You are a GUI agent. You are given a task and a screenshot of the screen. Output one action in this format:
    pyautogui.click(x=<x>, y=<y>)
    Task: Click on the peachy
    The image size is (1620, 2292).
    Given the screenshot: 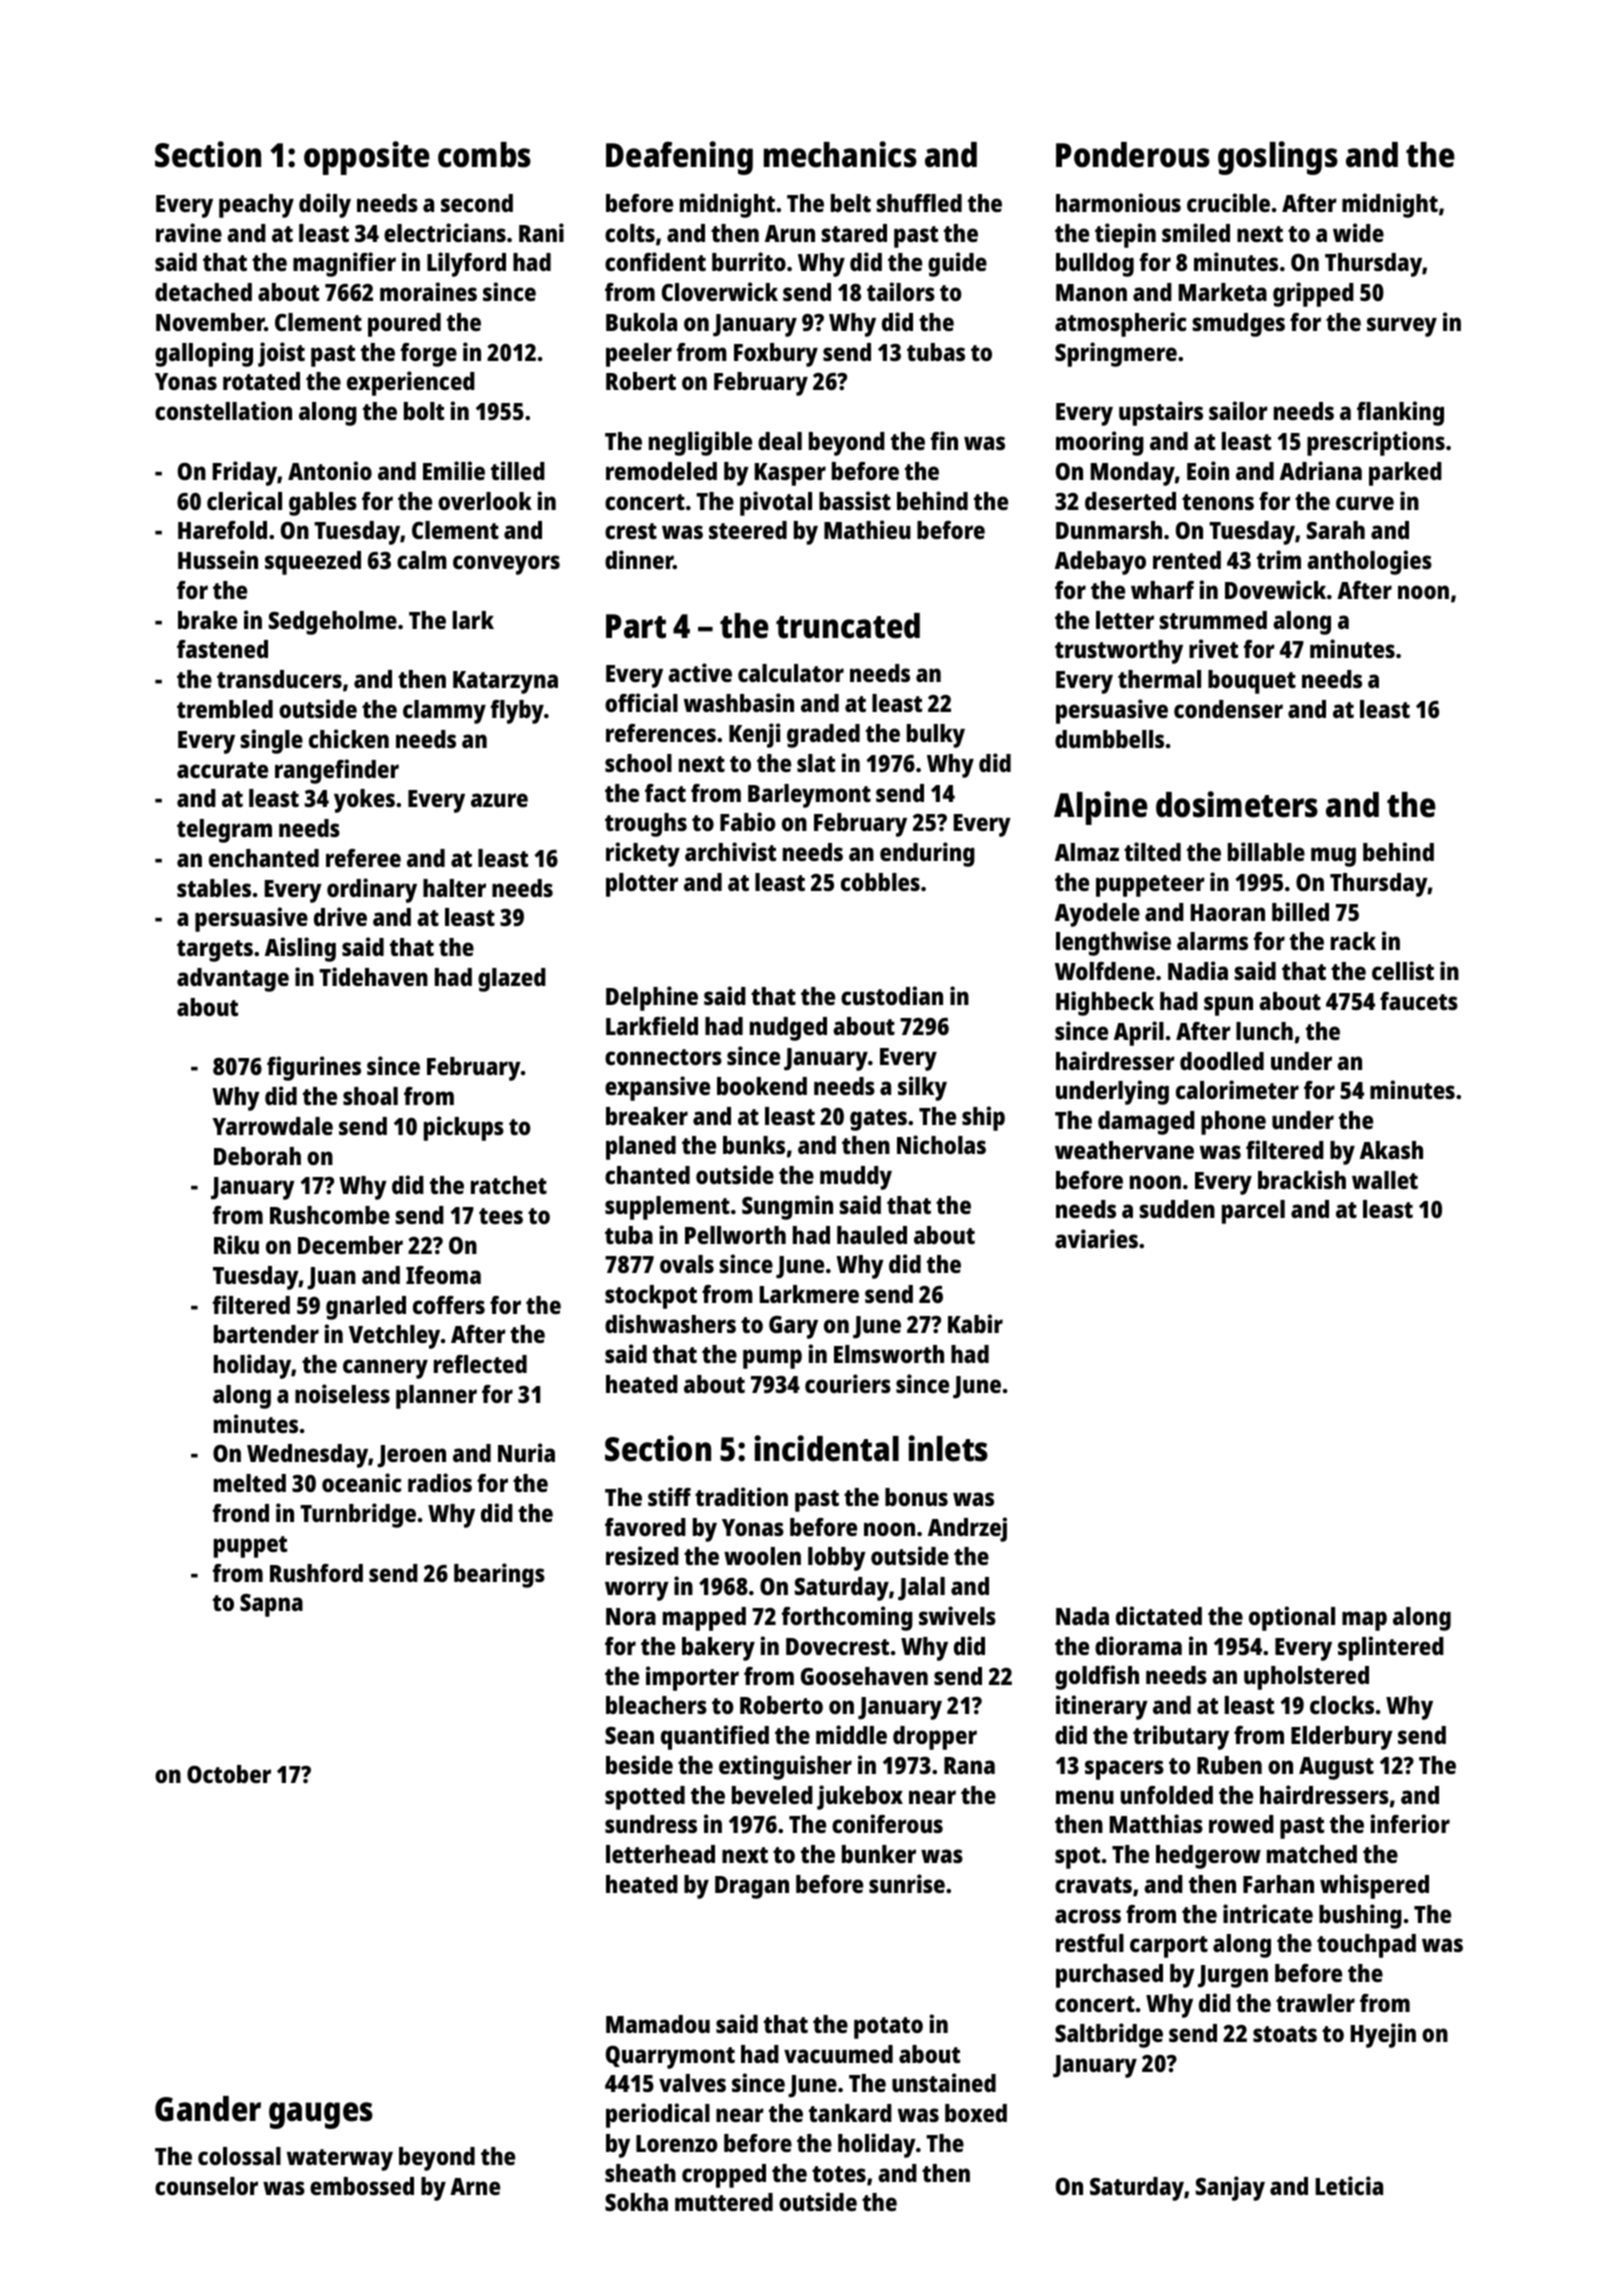 What is the action you would take?
    pyautogui.click(x=256, y=206)
